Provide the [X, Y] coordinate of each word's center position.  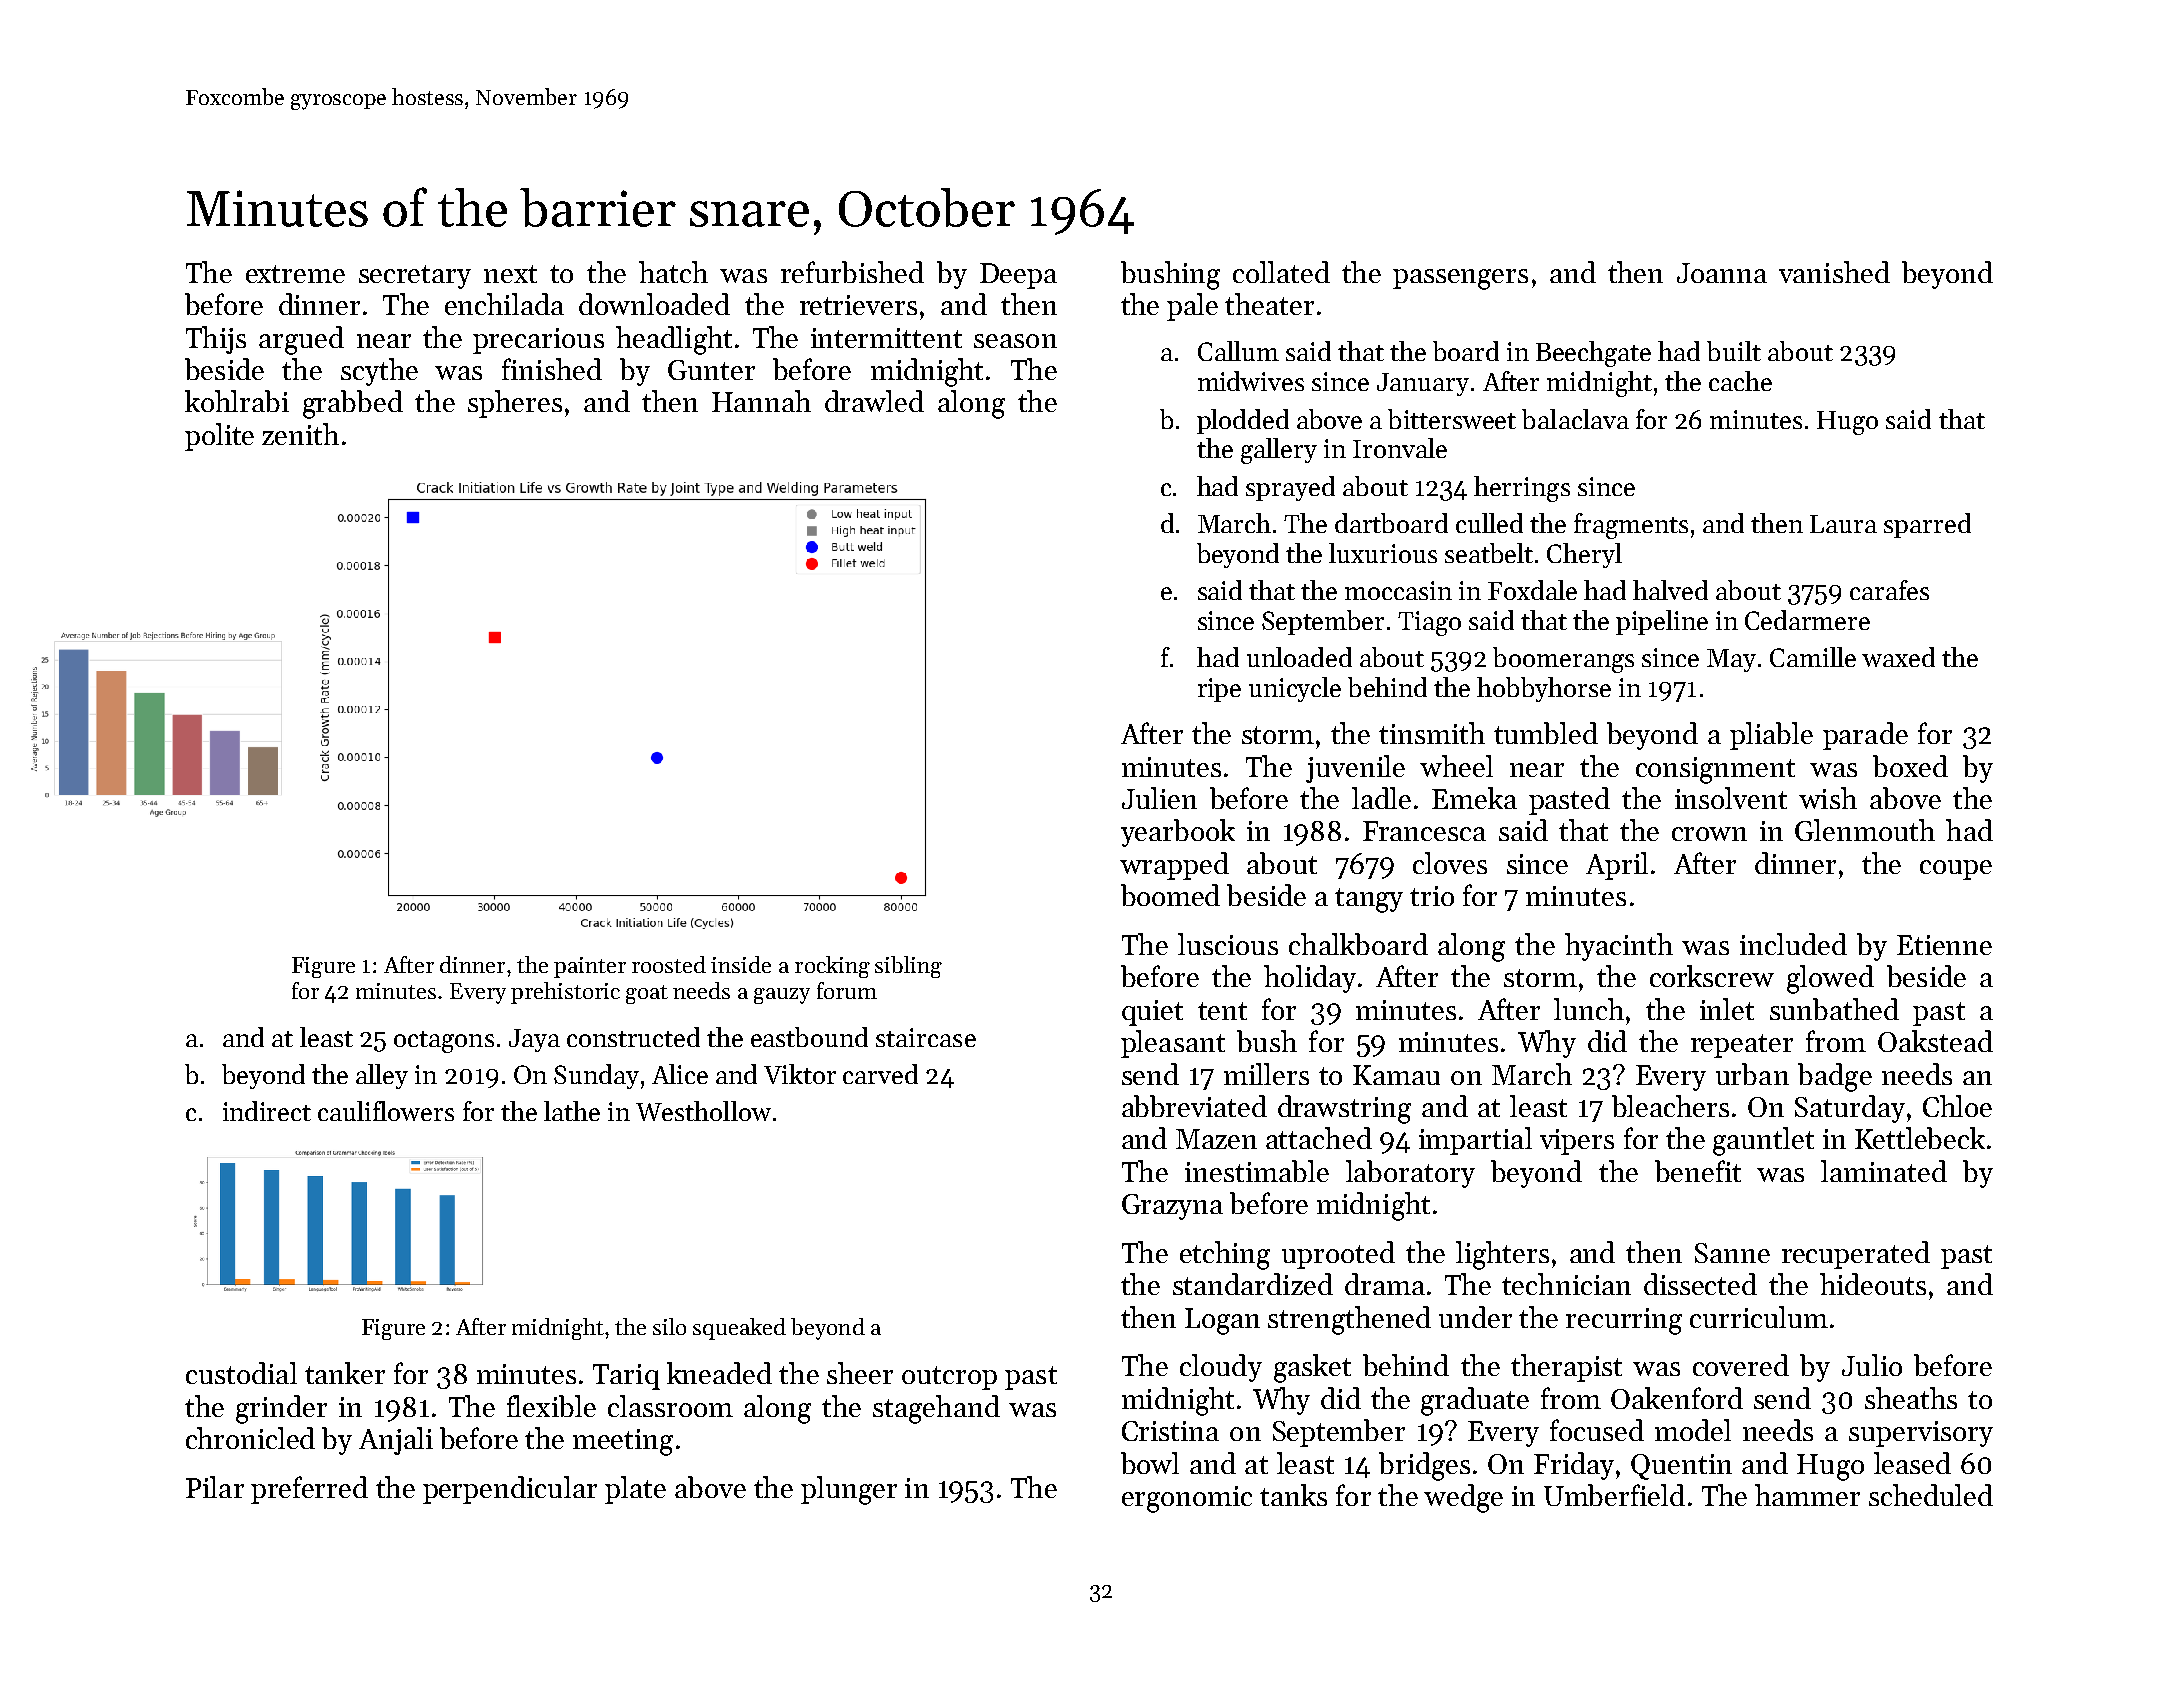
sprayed [1290, 488]
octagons [444, 1042]
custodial [241, 1373]
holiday [1310, 979]
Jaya [534, 1040]
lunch [1589, 1009]
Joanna [1722, 273]
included [1793, 944]
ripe [1219, 690]
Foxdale [1532, 590]
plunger [849, 1490]
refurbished [852, 272]
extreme [295, 274]
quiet [1152, 1013]
